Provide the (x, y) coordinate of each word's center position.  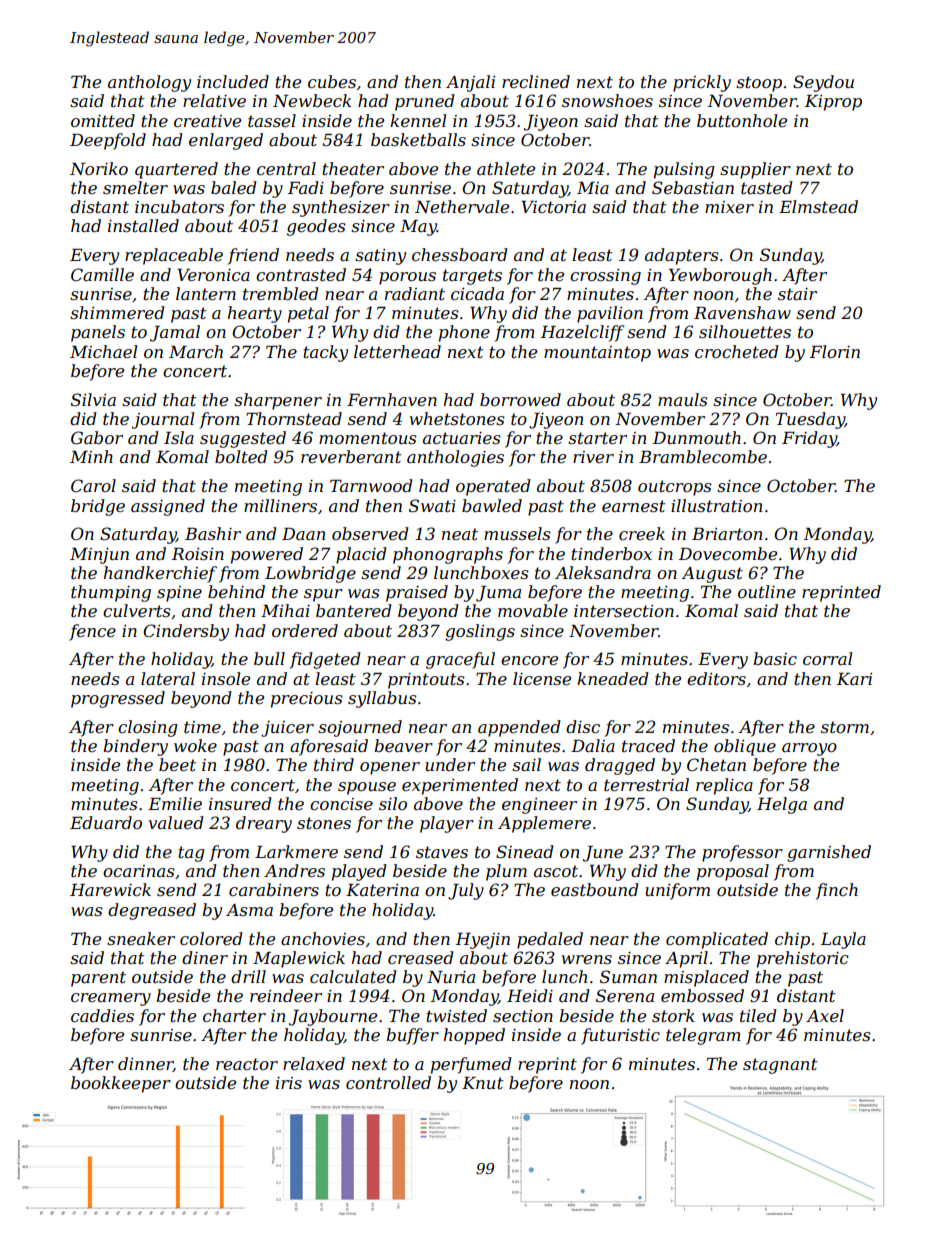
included (233, 81)
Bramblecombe (703, 456)
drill (248, 976)
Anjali (470, 83)
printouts (426, 681)
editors (716, 678)
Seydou (823, 83)
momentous (368, 438)
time (202, 727)
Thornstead (294, 418)
